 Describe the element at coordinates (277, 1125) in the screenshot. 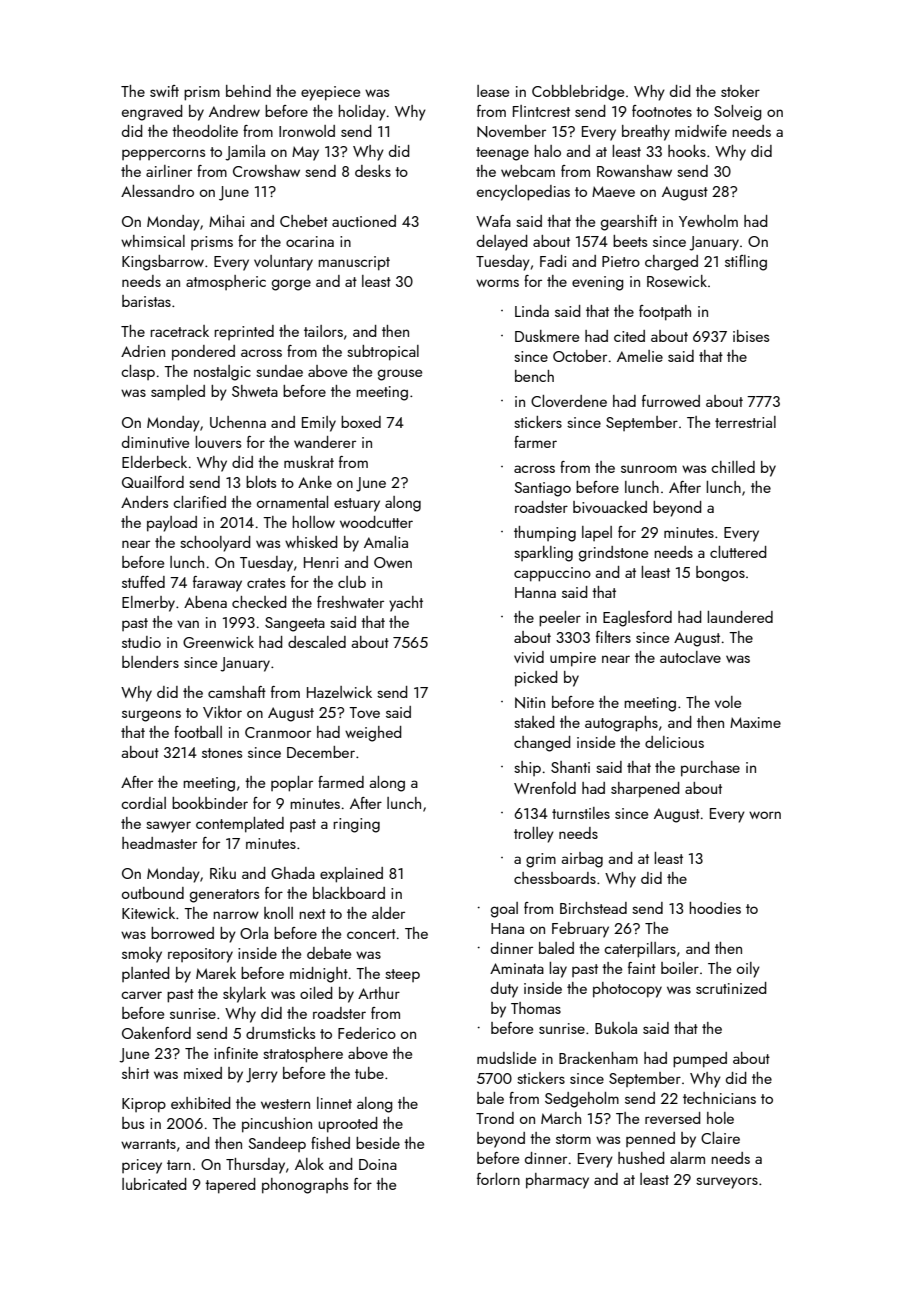

I see `pincushion` at that location.
